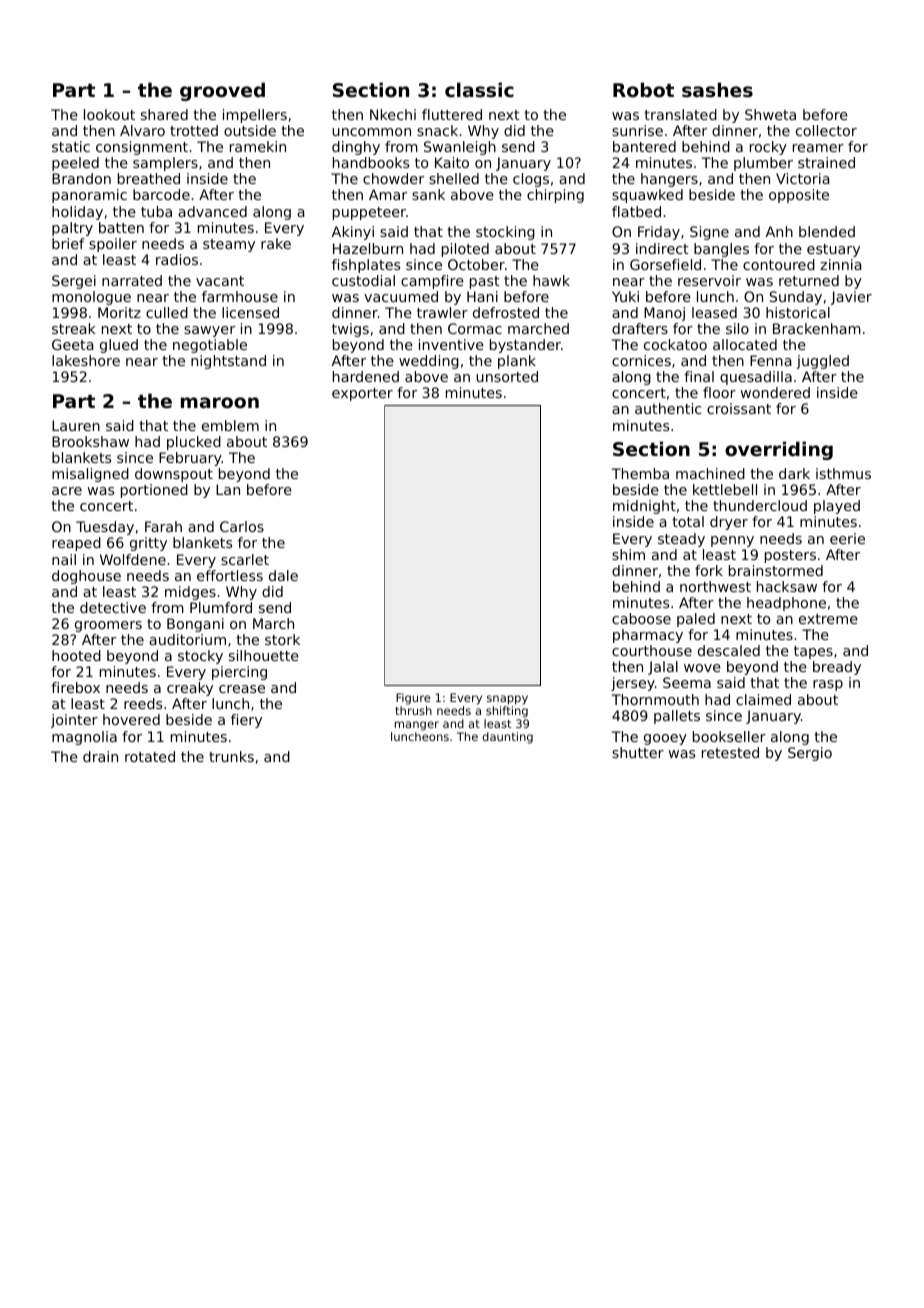 The image size is (924, 1308). I want to click on hooted, so click(76, 655).
